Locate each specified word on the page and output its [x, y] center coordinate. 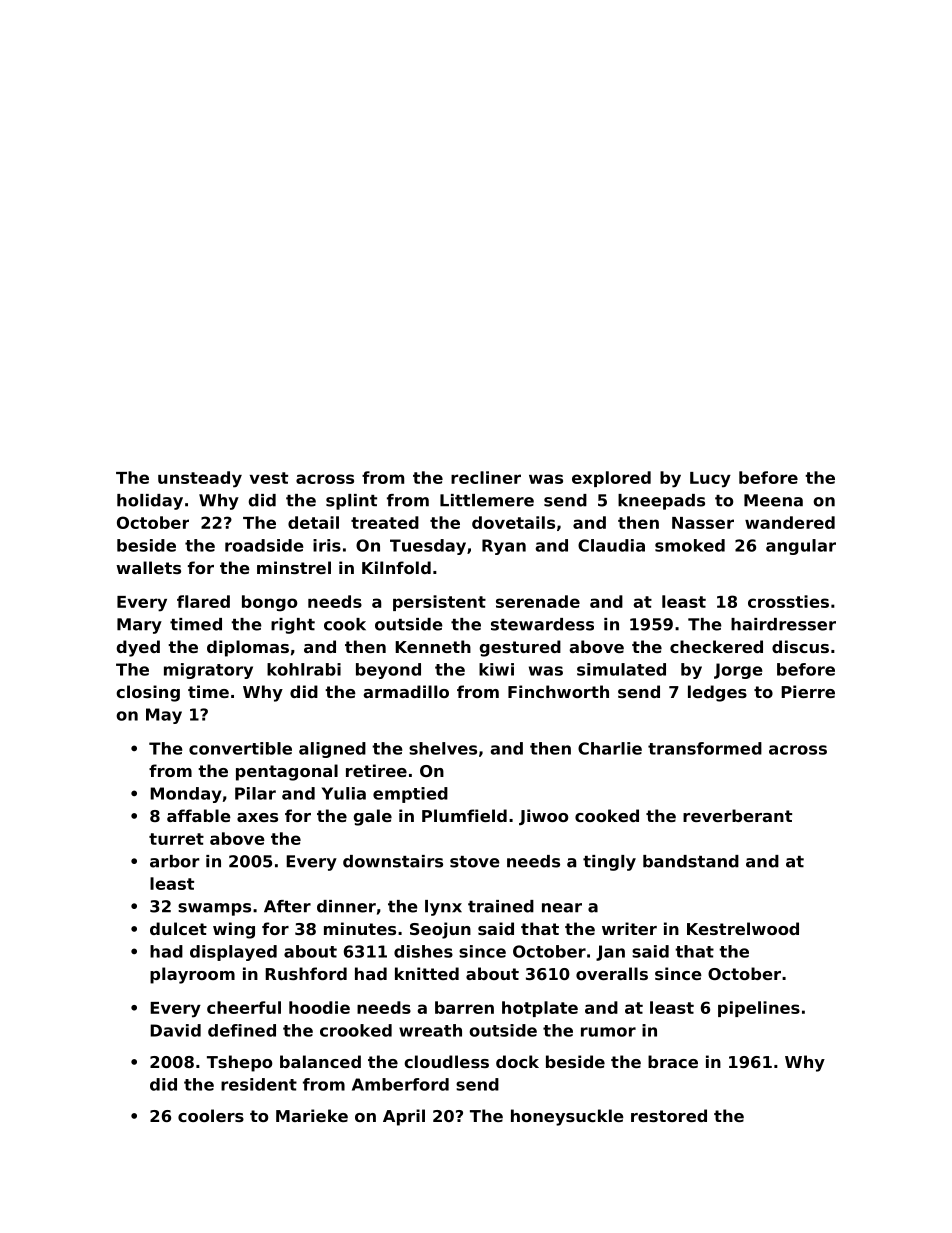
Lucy [710, 480]
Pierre [808, 691]
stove [475, 862]
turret [176, 839]
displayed [233, 953]
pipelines [759, 1009]
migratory [208, 671]
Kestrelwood [743, 928]
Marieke [312, 1115]
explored [611, 479]
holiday [150, 502]
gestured [520, 648]
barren [464, 1007]
